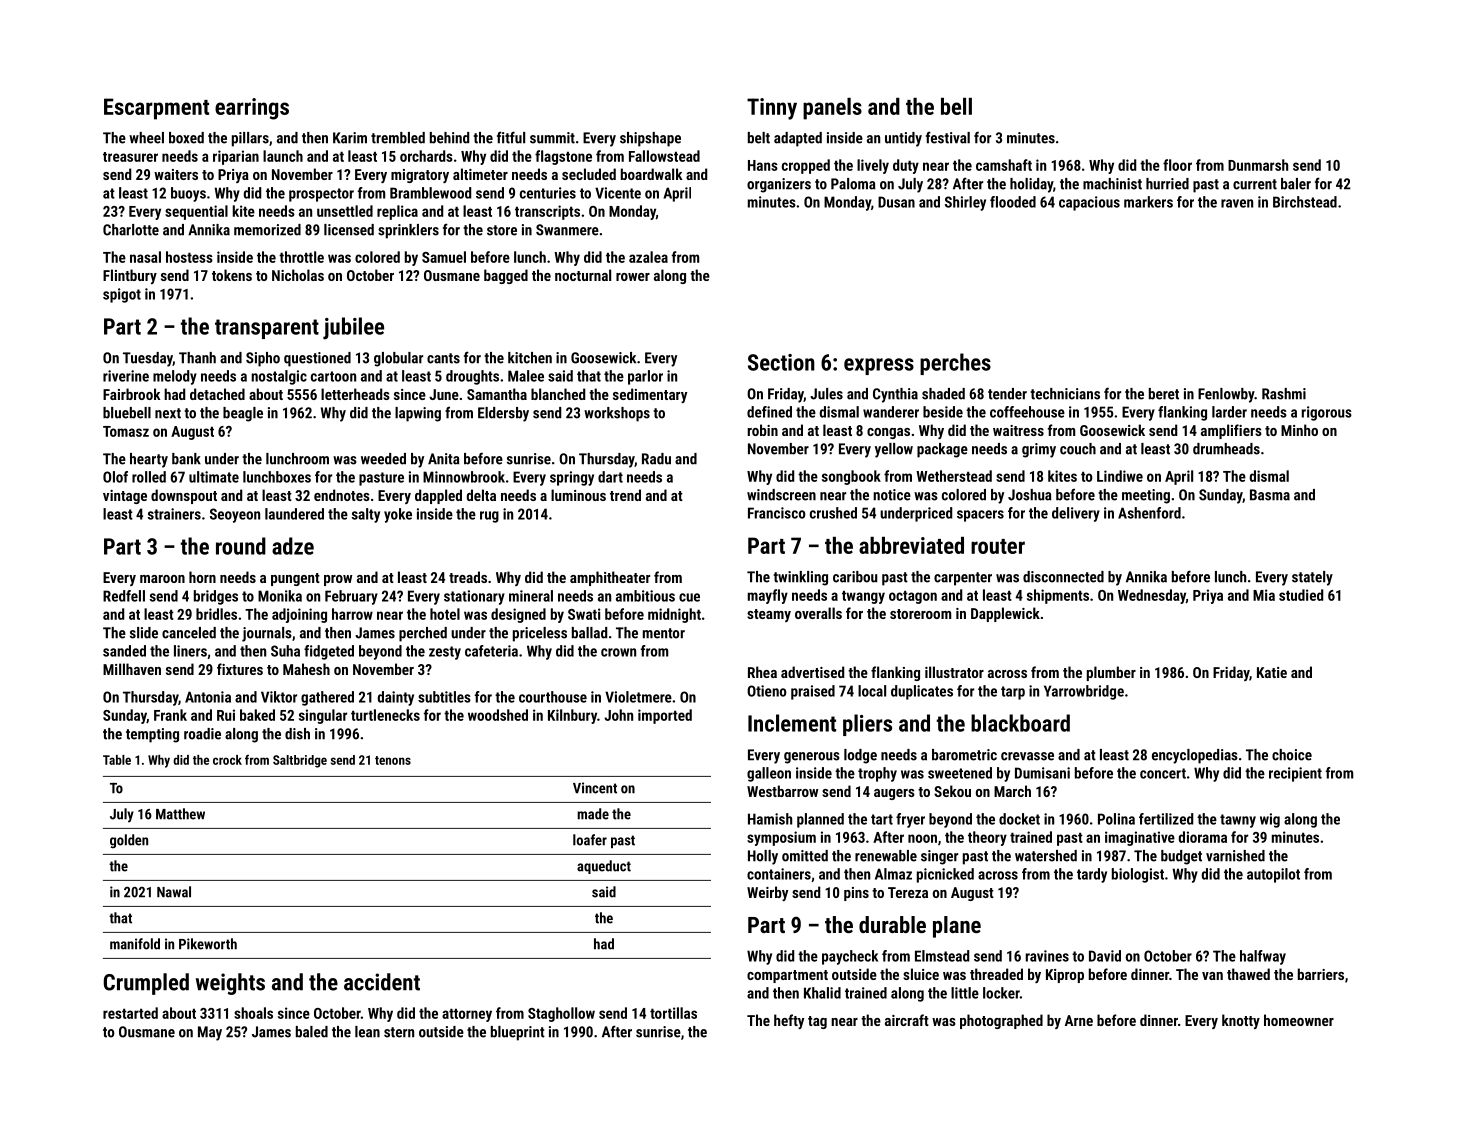 Image resolution: width=1458 pixels, height=1127 pixels. I want to click on baled, so click(312, 1032).
